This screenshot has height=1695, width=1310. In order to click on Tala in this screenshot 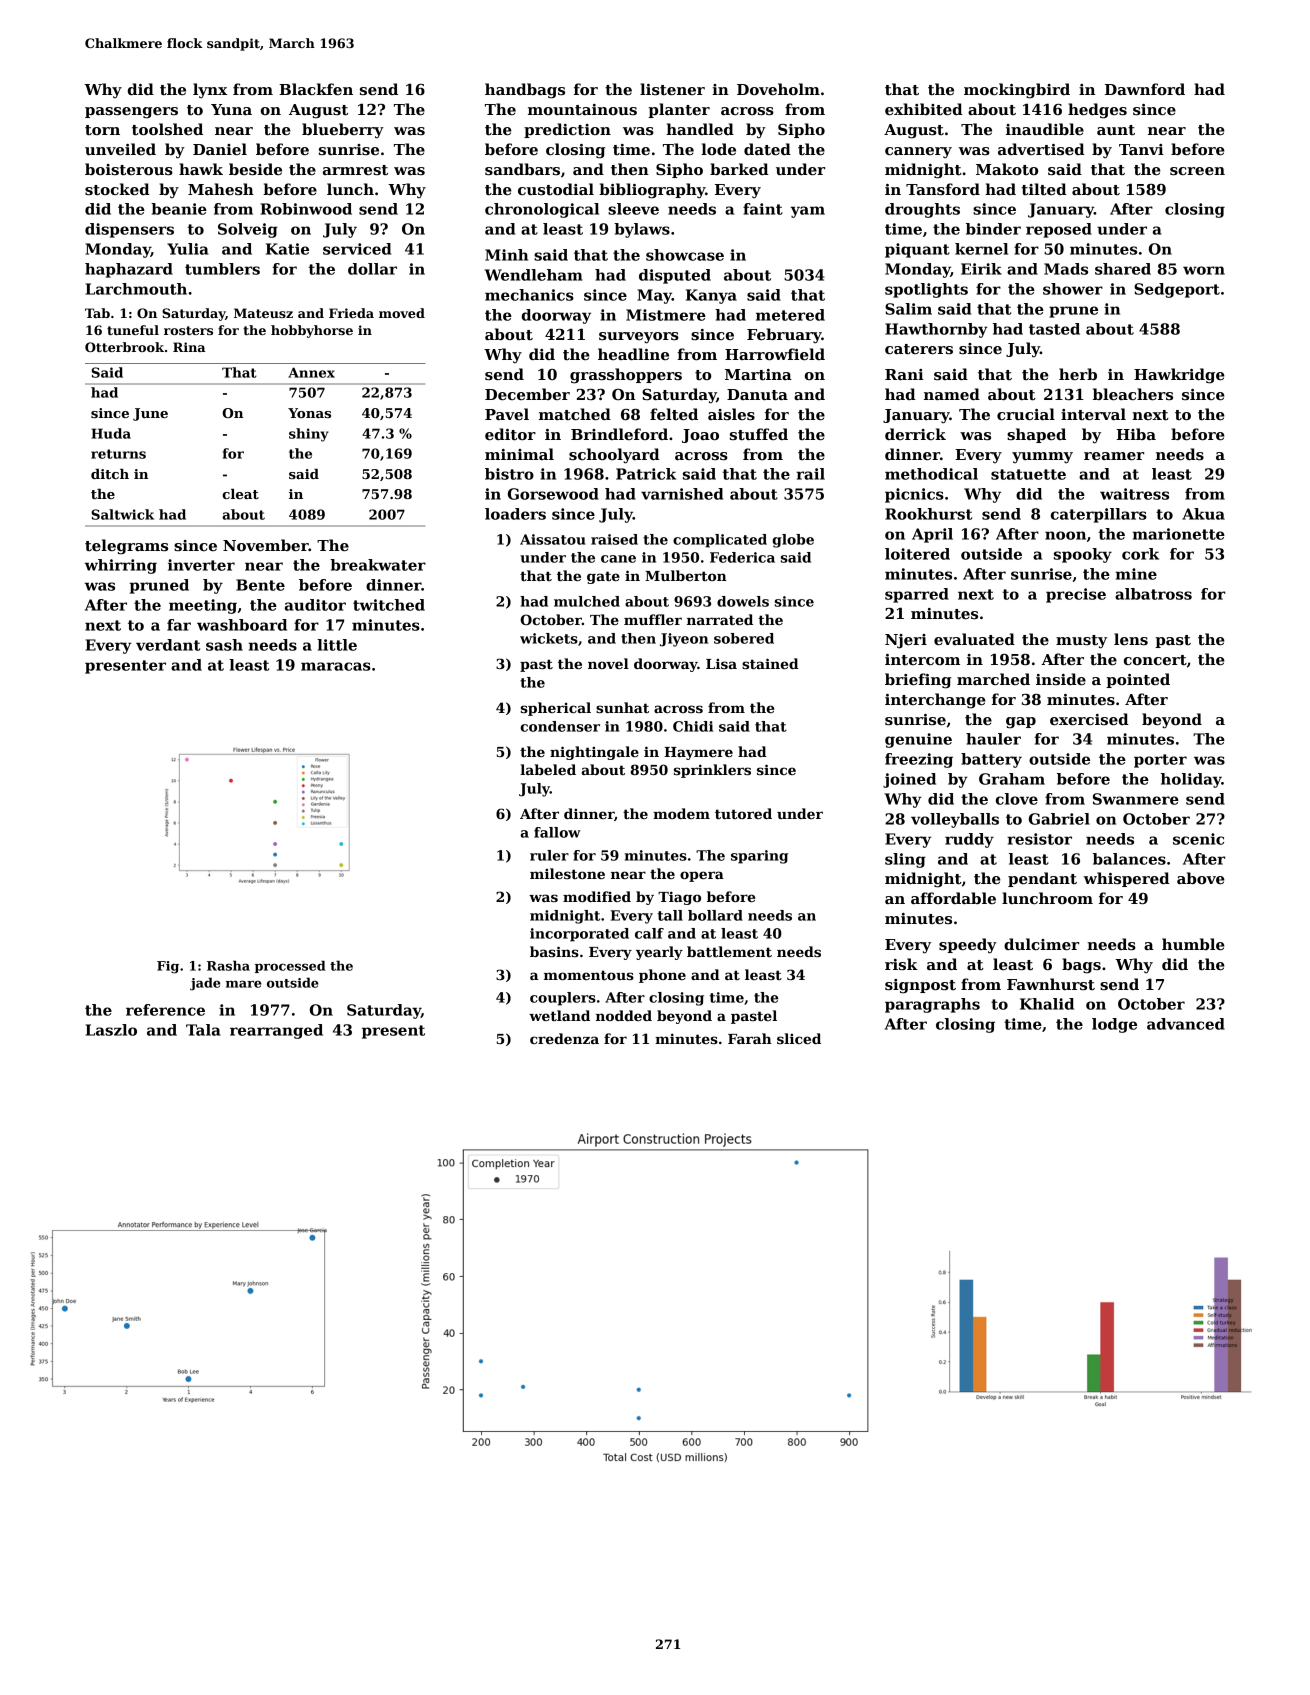, I will do `click(203, 1030)`.
